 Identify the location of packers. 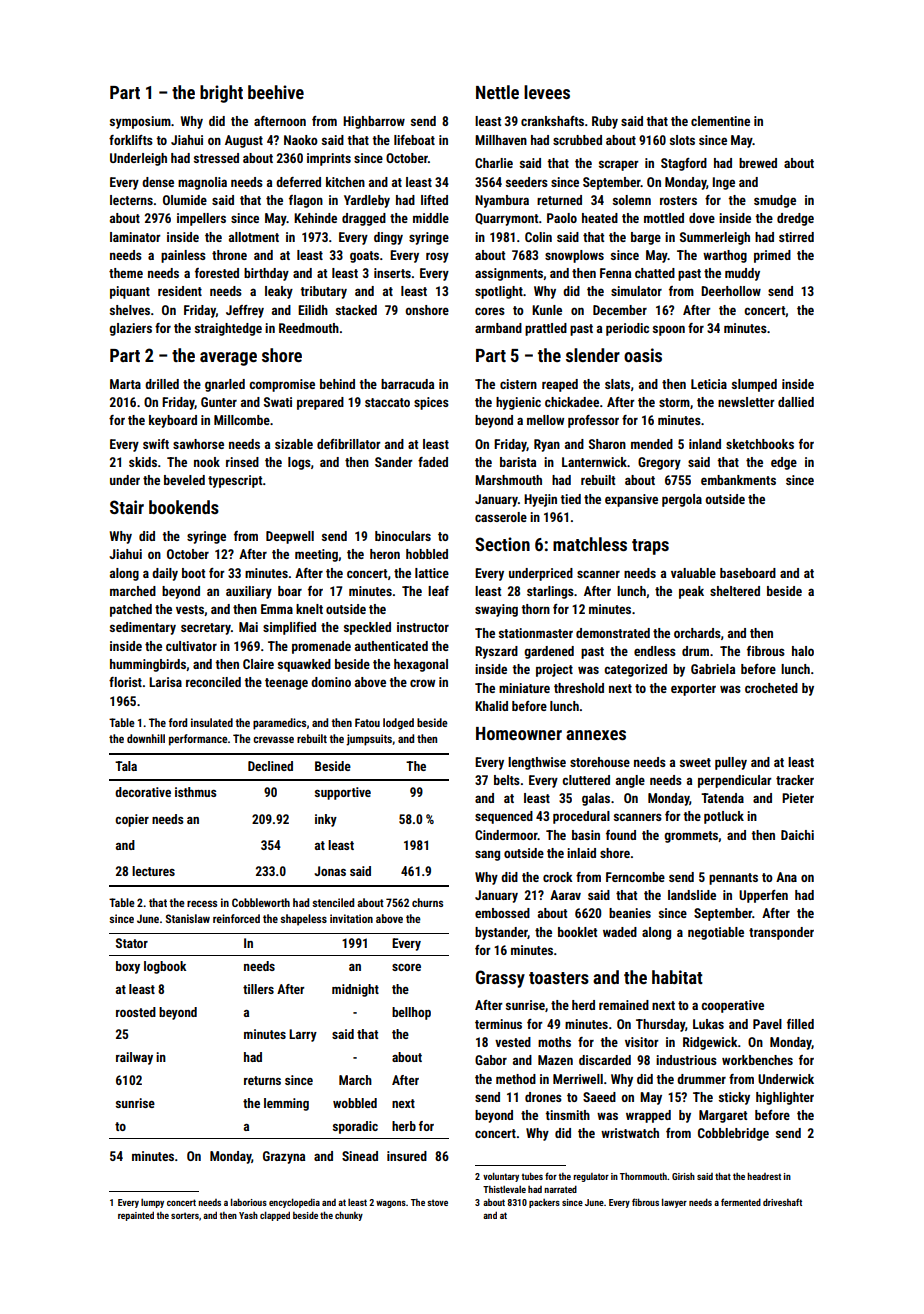
(544, 1203).
